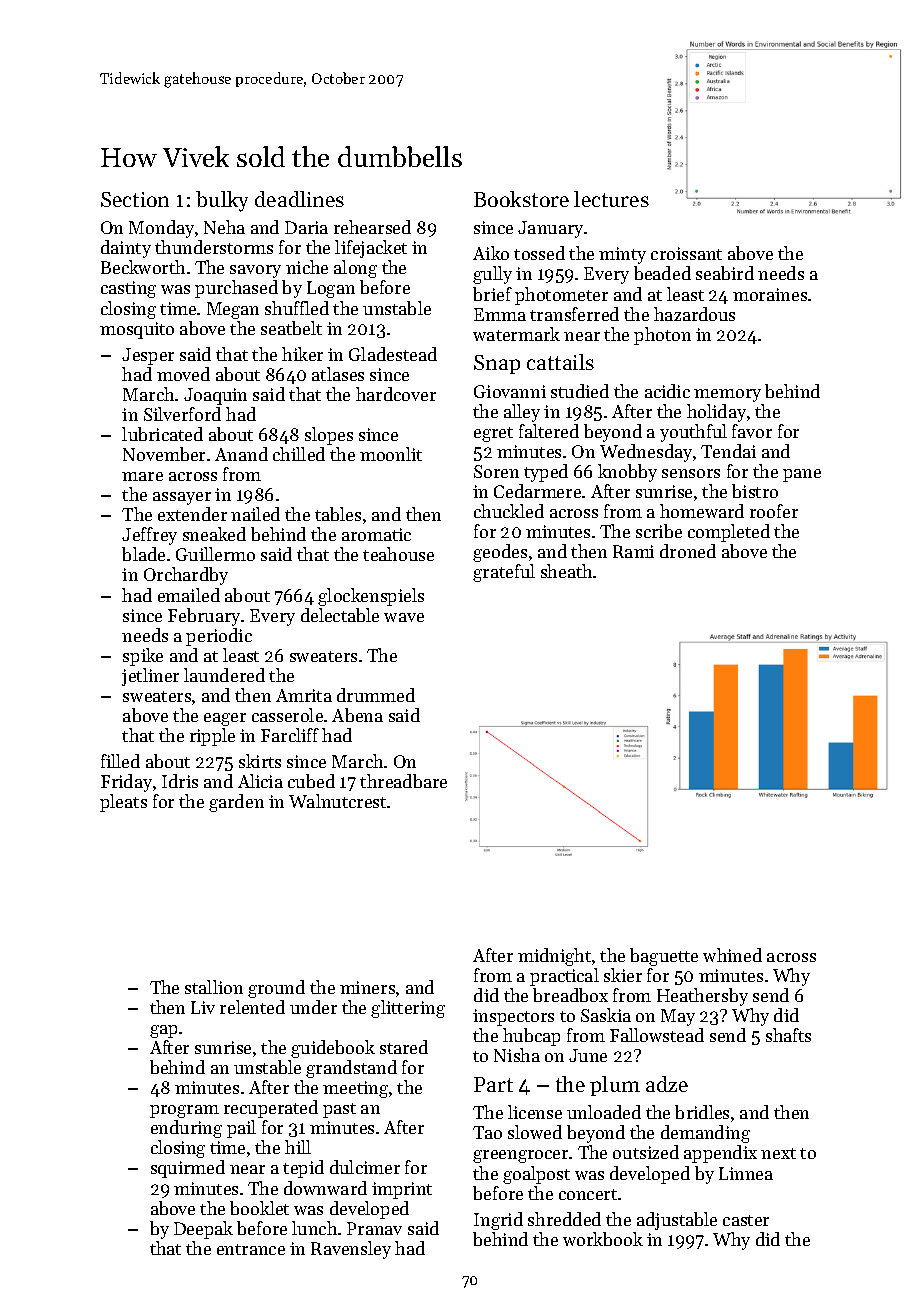 This screenshot has height=1314, width=924. I want to click on spike, so click(143, 657).
